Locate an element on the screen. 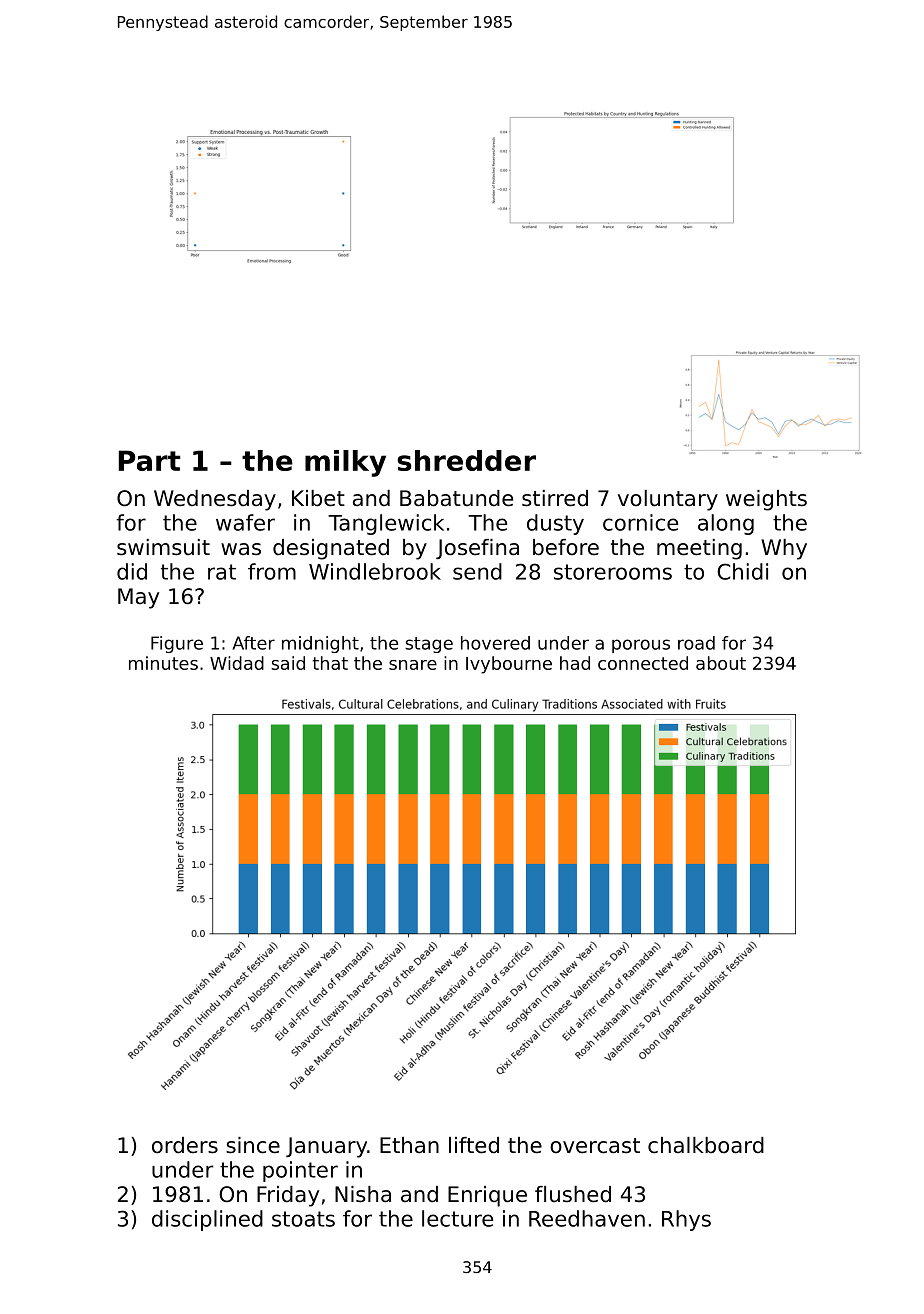 Image resolution: width=924 pixels, height=1314 pixels. weights is located at coordinates (766, 500).
